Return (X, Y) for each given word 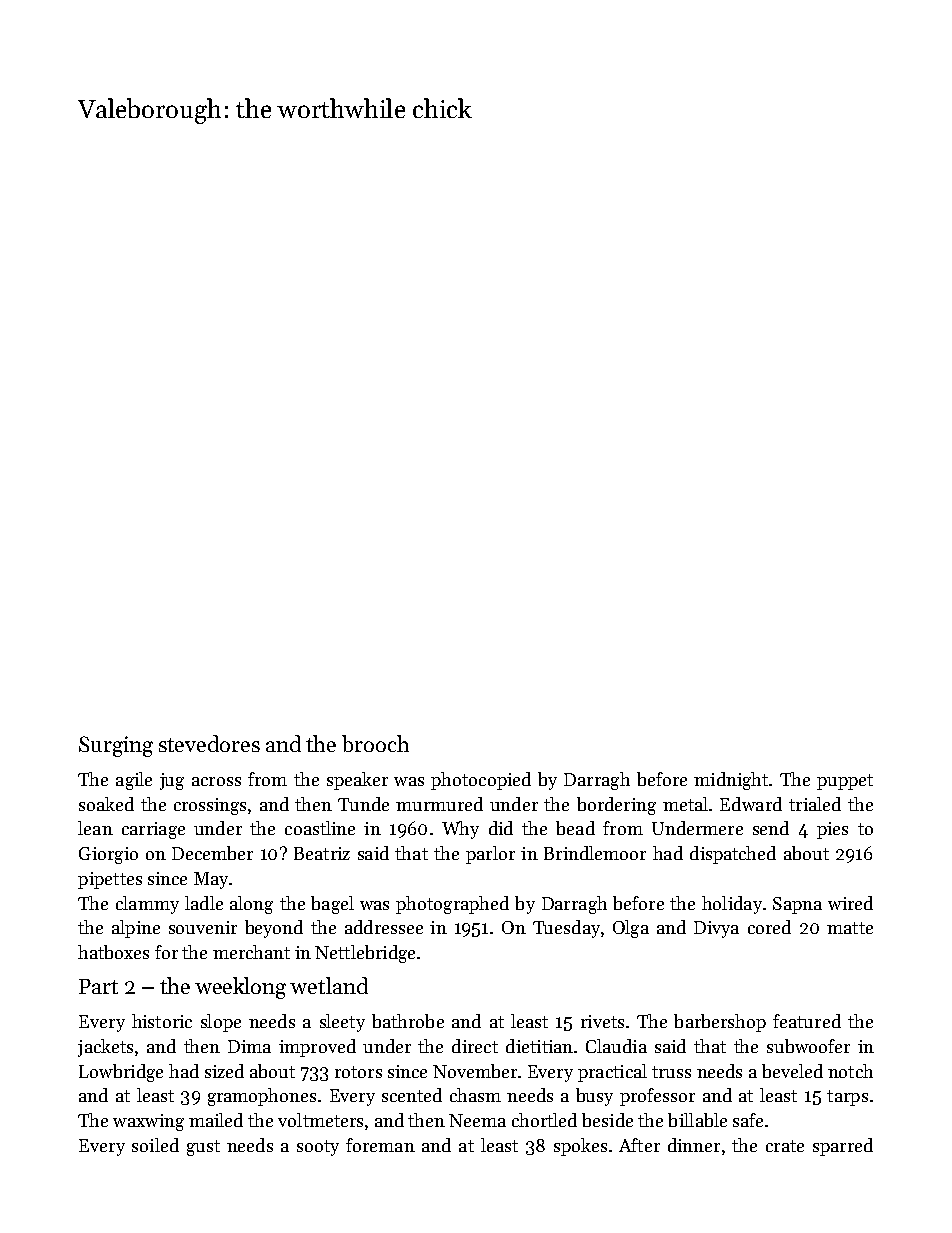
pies (832, 830)
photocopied (481, 781)
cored (769, 927)
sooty (318, 1148)
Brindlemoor (595, 853)
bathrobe (408, 1021)
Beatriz (322, 853)
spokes (580, 1147)
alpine (136, 929)
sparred (843, 1147)
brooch (375, 743)
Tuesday (566, 929)
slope (221, 1023)
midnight (731, 781)
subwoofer (808, 1046)
